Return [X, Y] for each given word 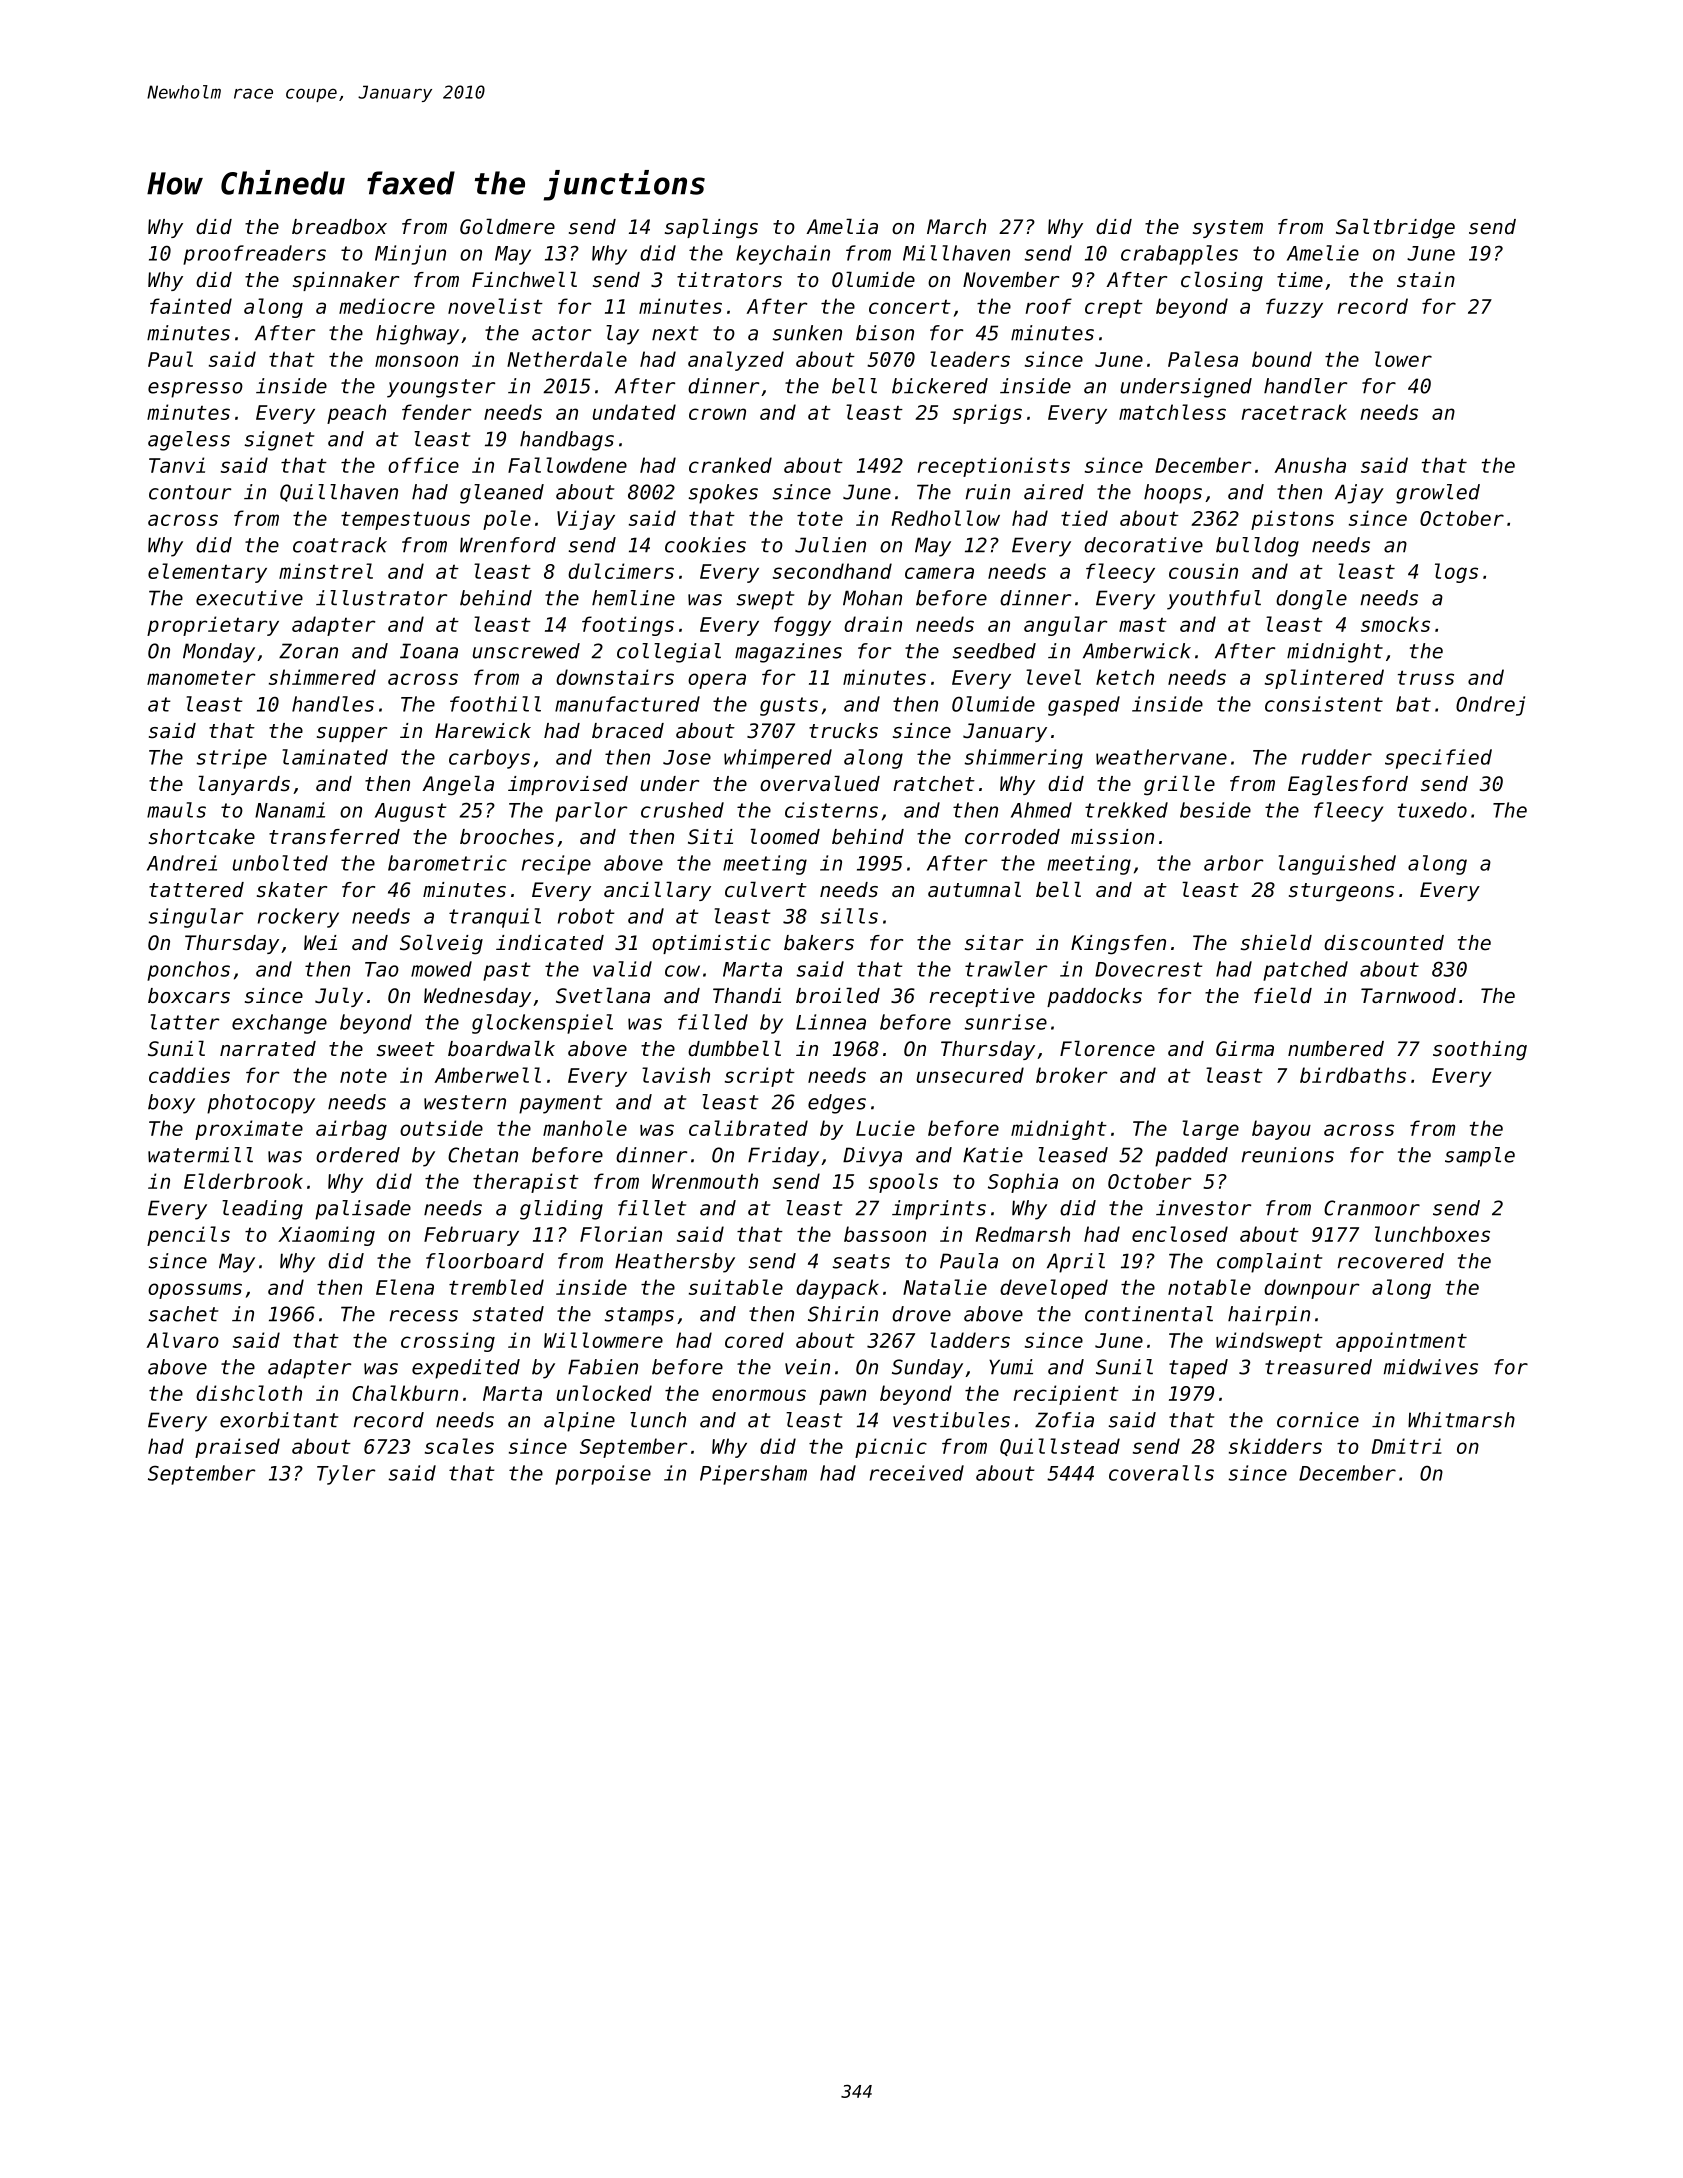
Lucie [885, 1128]
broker [1071, 1075]
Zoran [308, 651]
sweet [406, 1049]
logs [1456, 573]
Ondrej [1490, 706]
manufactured [627, 704]
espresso [195, 390]
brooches [507, 837]
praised [237, 1448]
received [917, 1473]
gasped [1084, 706]
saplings [711, 228]
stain [1426, 280]
